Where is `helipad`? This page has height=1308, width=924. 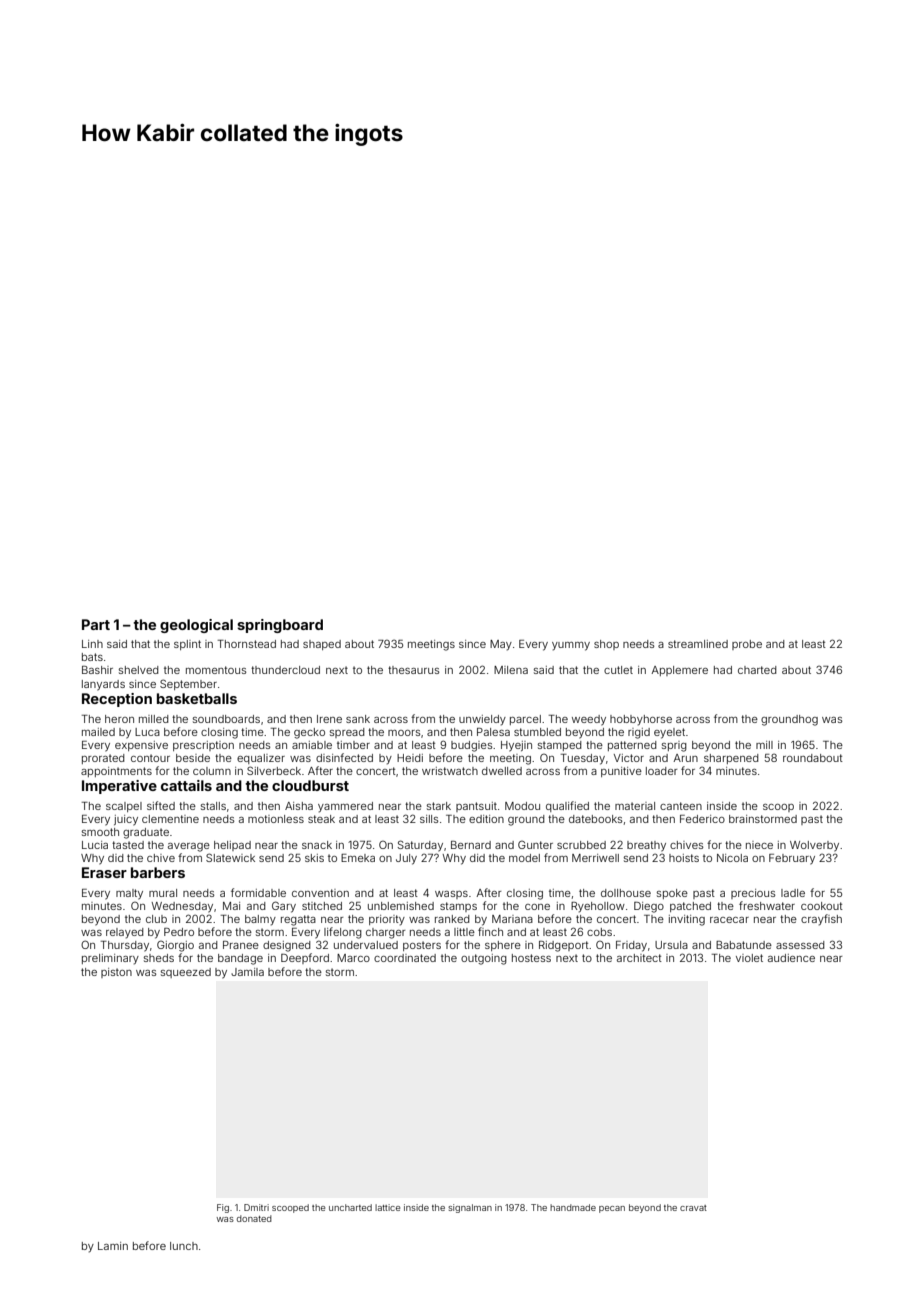 helipad is located at coordinates (232, 846).
